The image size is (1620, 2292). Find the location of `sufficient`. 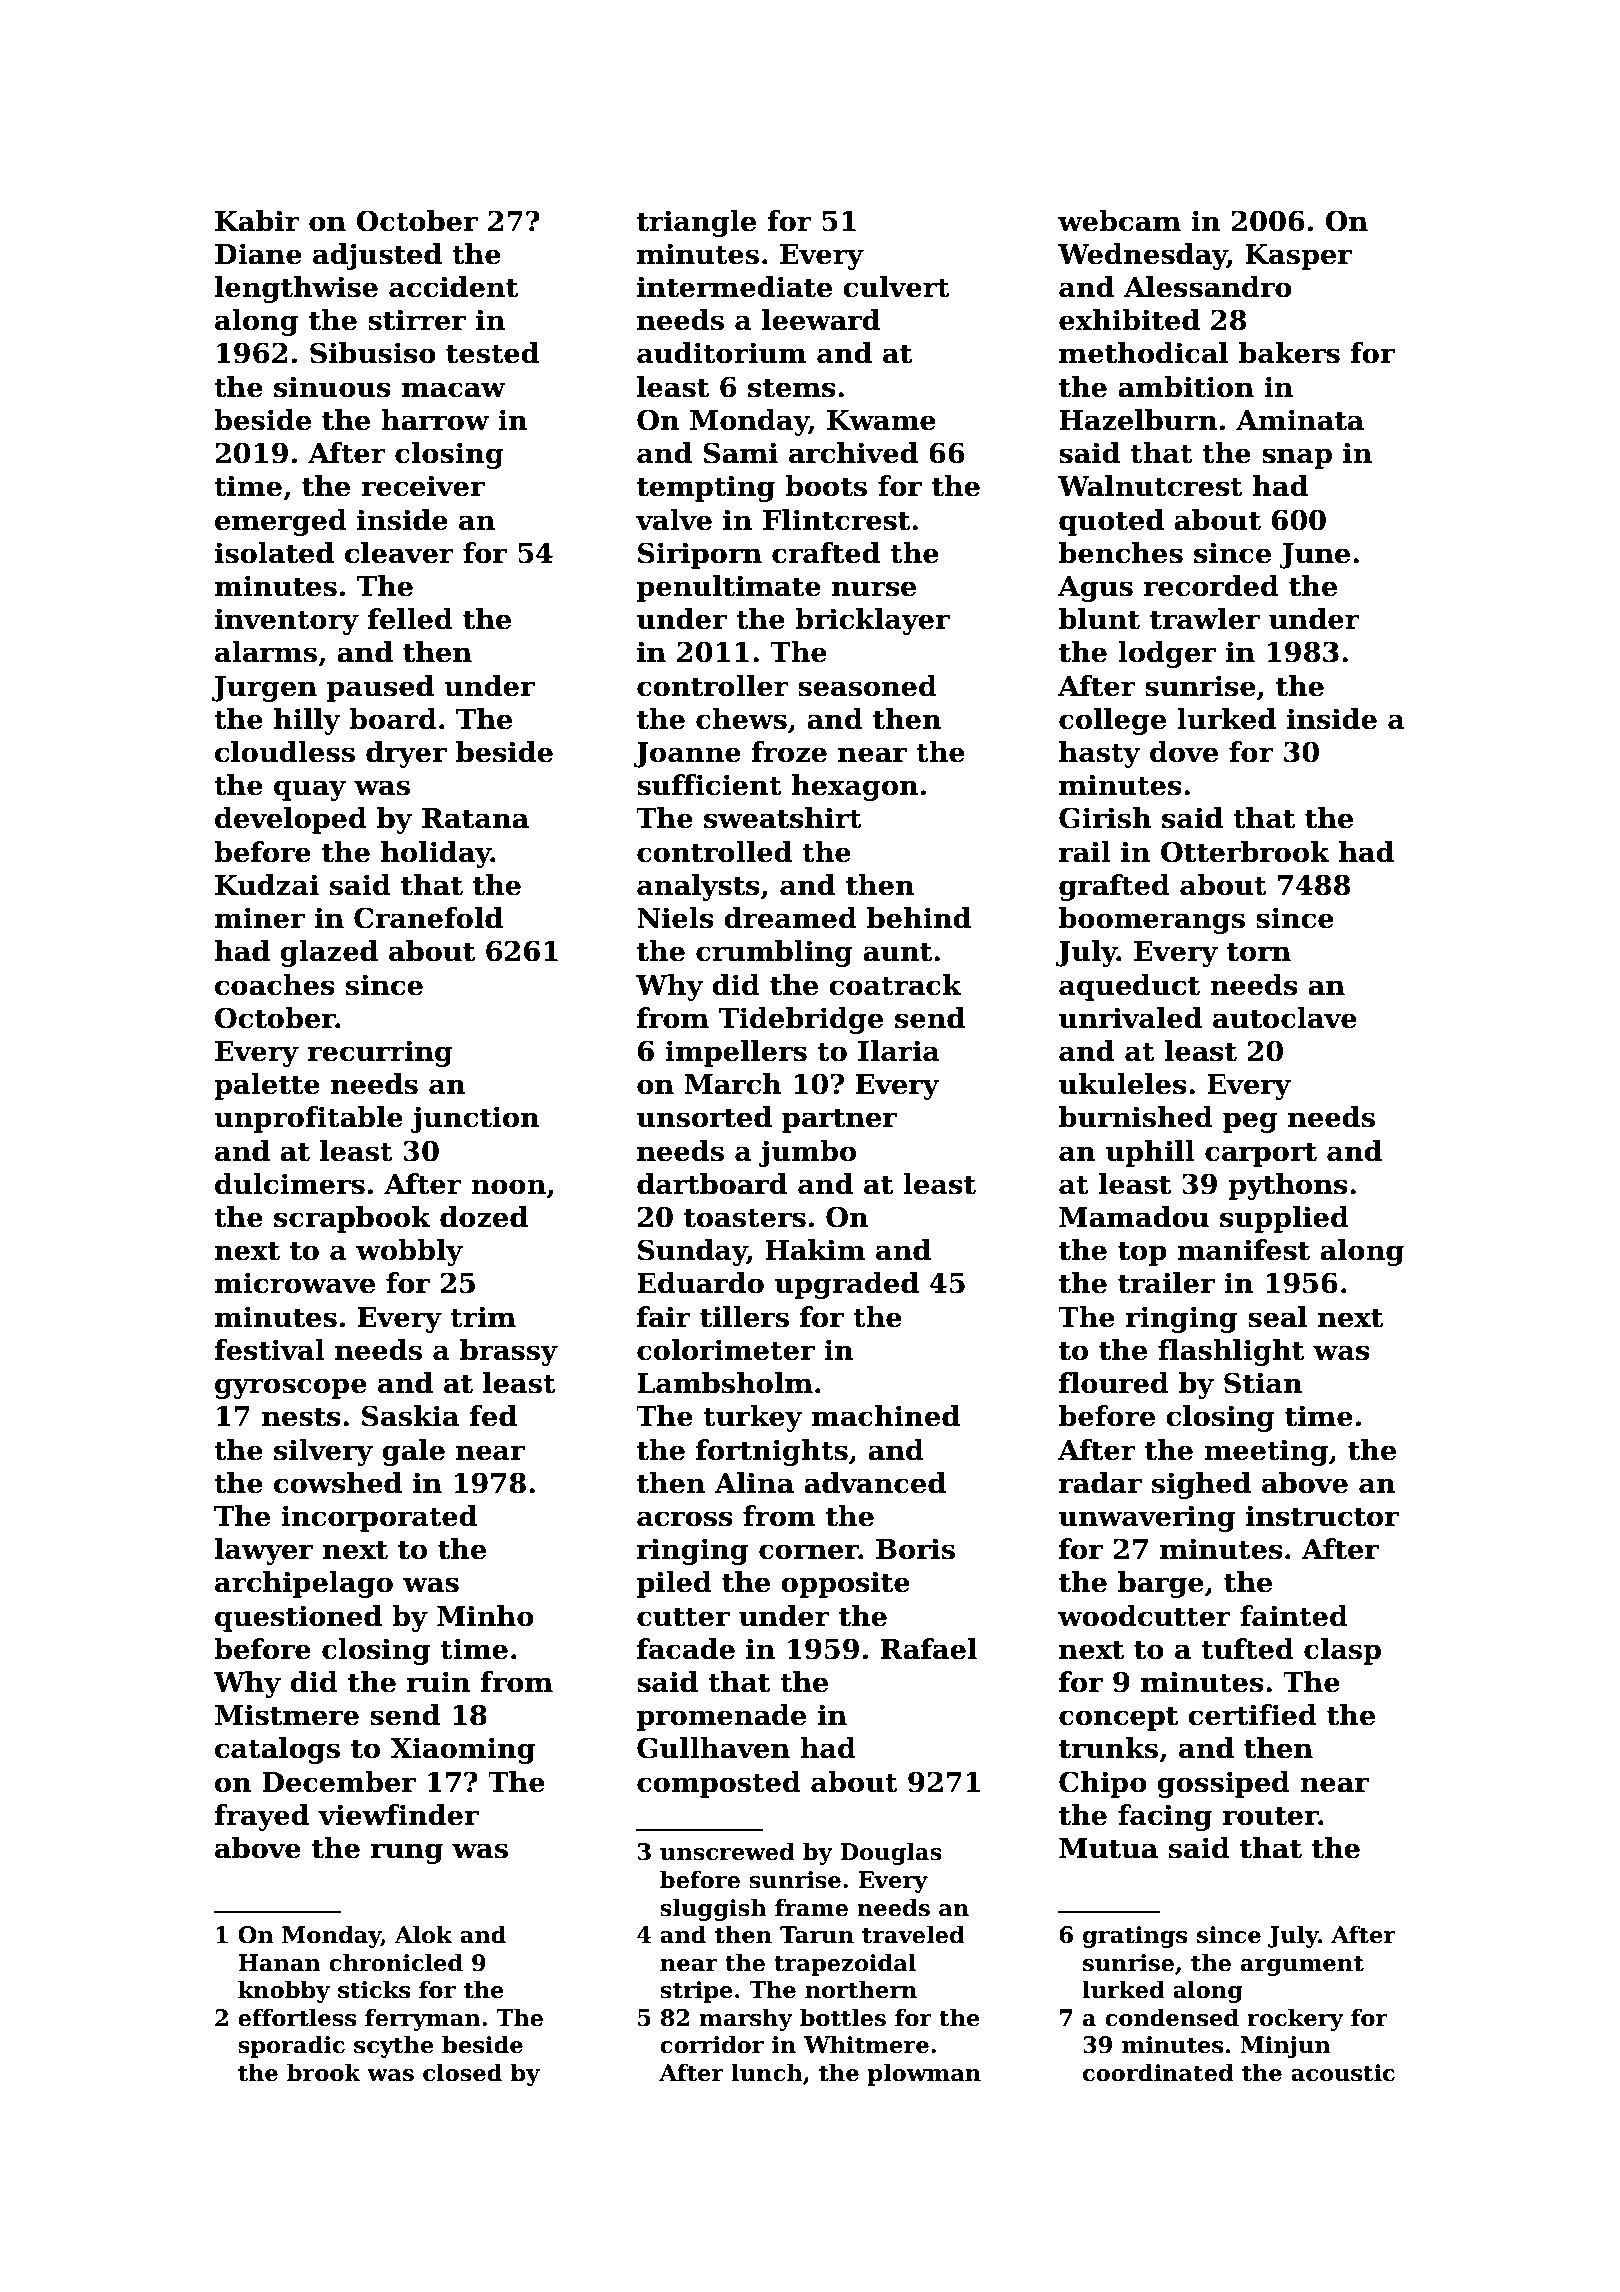

sufficient is located at coordinates (709, 785).
